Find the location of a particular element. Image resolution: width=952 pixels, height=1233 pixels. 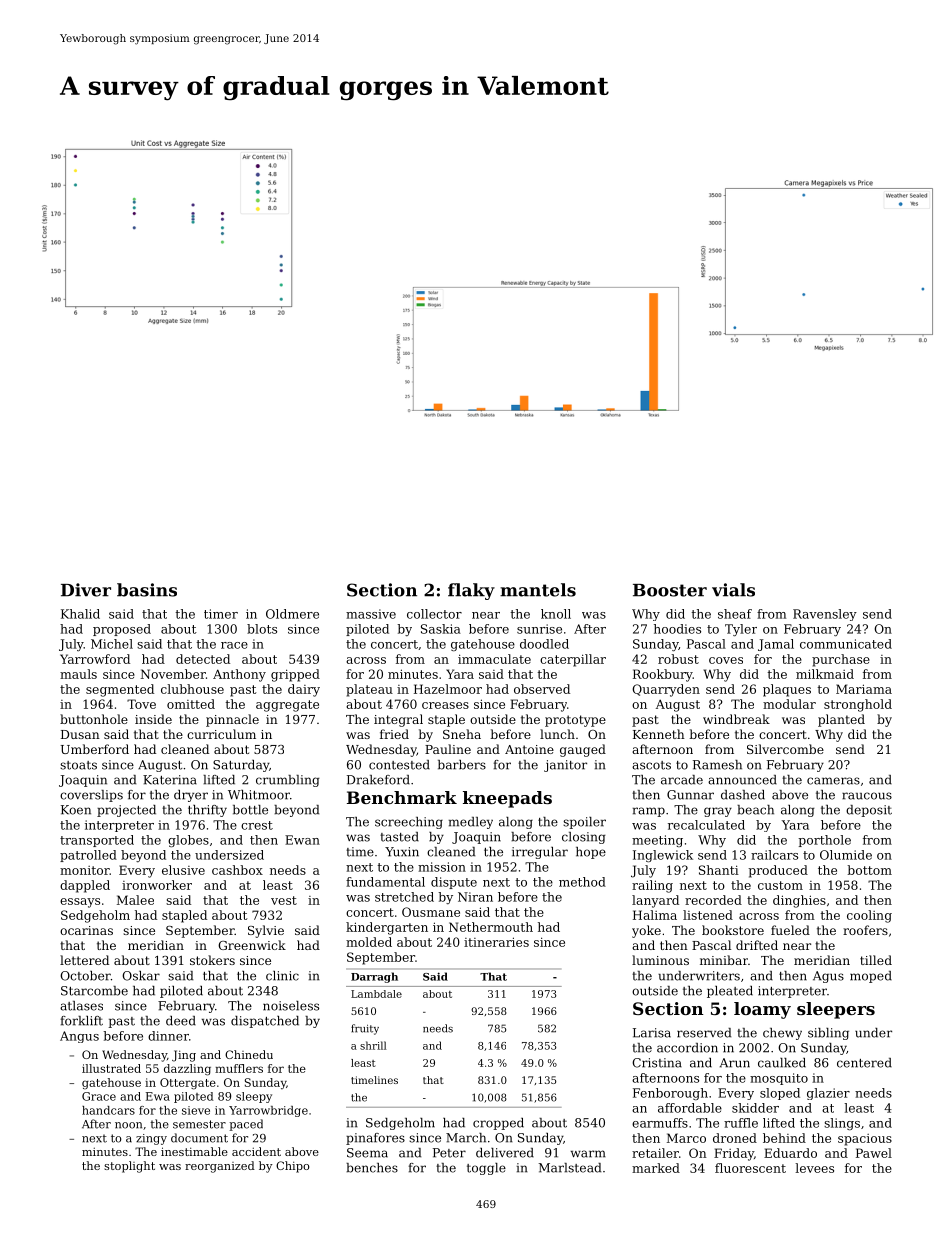

Angus is located at coordinates (79, 1037).
